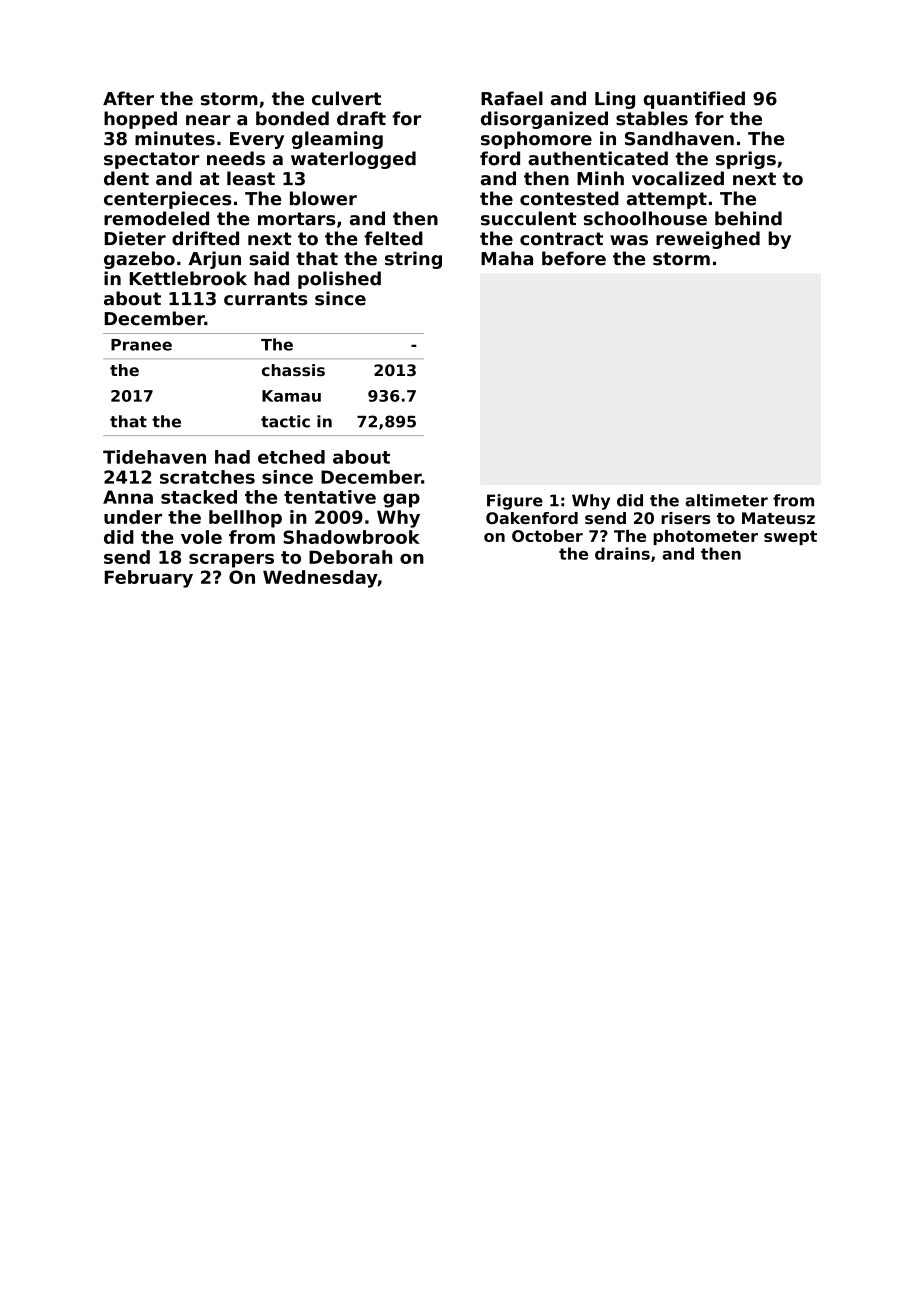 Image resolution: width=924 pixels, height=1308 pixels. Describe the element at coordinates (291, 396) in the page. I see `Kamau` at that location.
